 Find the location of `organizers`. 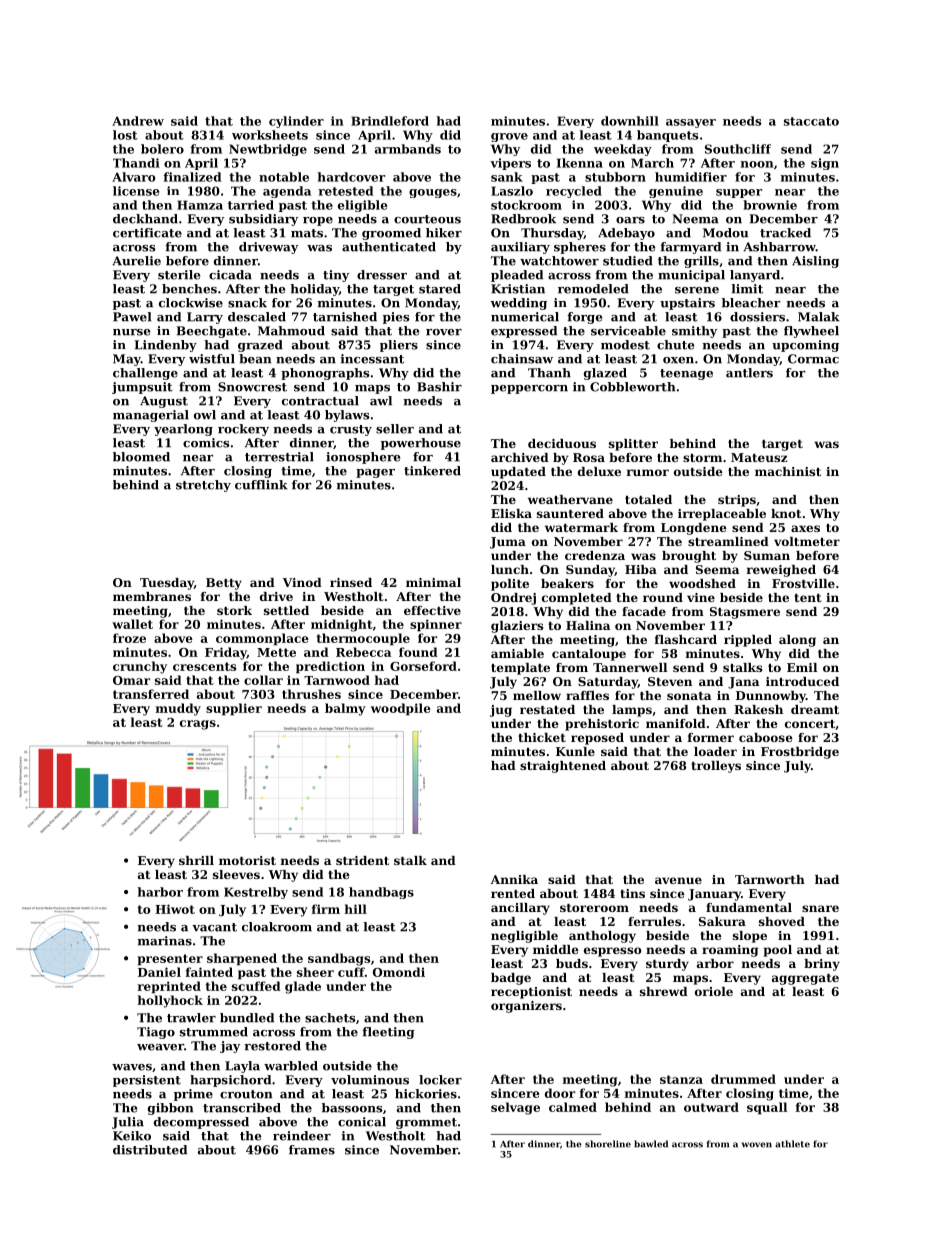

organizers is located at coordinates (526, 1007).
